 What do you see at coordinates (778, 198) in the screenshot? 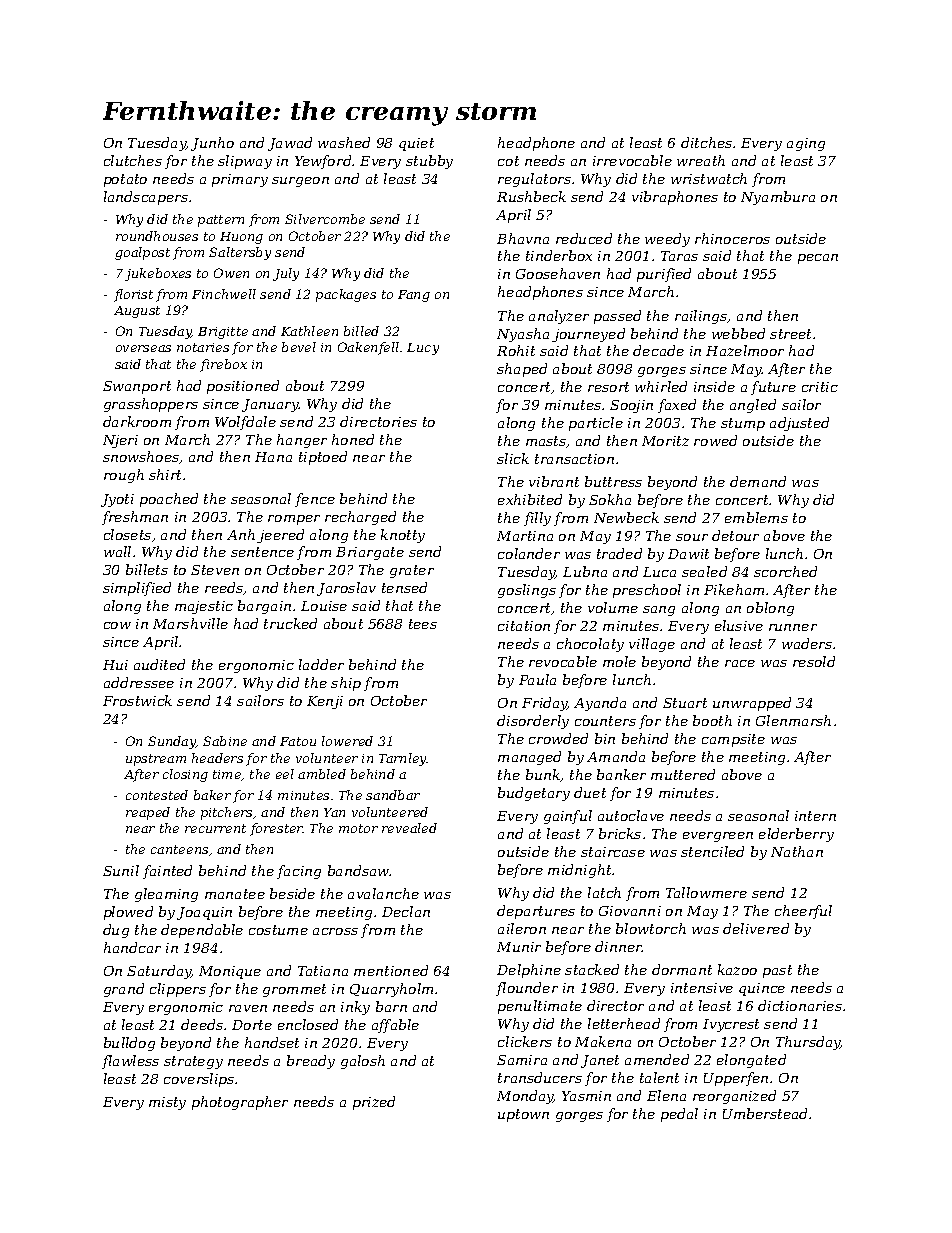
I see `Nyambura` at bounding box center [778, 198].
